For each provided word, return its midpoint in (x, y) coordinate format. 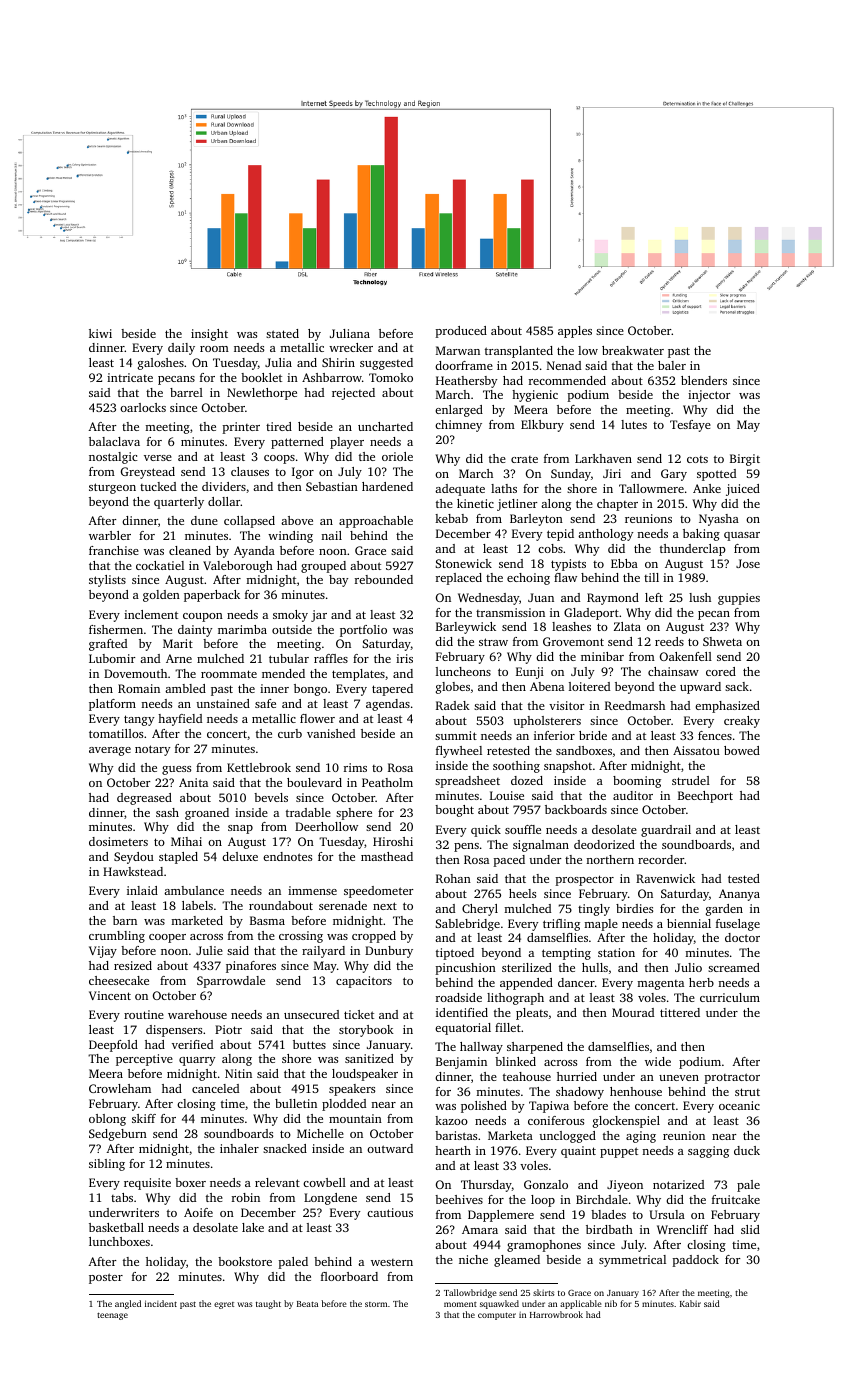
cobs (550, 548)
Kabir (690, 1303)
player (347, 443)
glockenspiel (626, 1122)
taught (268, 1304)
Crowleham (120, 1088)
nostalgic (113, 458)
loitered (589, 686)
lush (700, 597)
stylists (107, 581)
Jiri (612, 473)
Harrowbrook (556, 1314)
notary (152, 750)
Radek (453, 705)
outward (390, 1148)
